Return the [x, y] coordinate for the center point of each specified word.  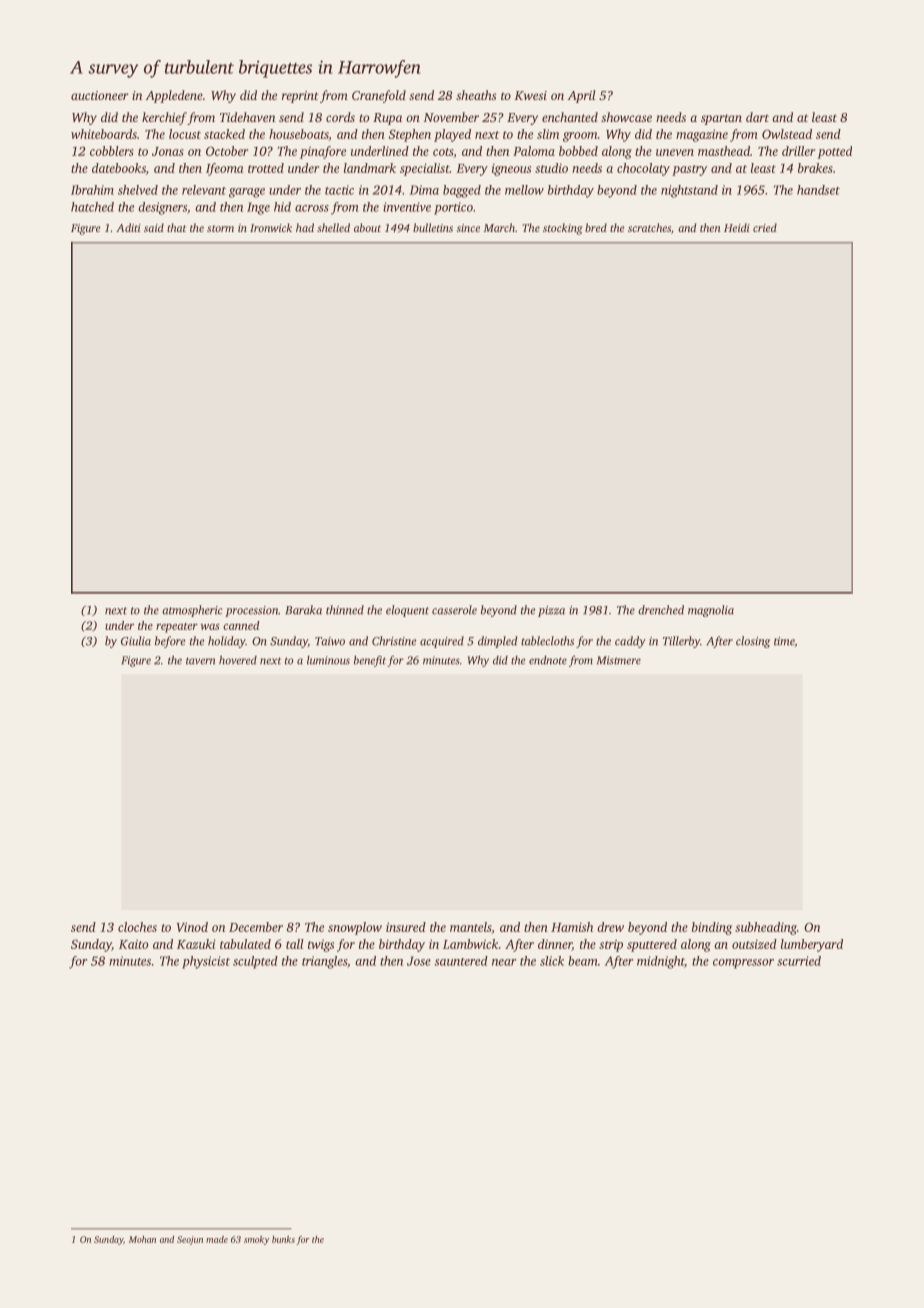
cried [765, 227]
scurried [799, 961]
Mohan [142, 1239]
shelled [333, 227]
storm [220, 228]
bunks [283, 1239]
